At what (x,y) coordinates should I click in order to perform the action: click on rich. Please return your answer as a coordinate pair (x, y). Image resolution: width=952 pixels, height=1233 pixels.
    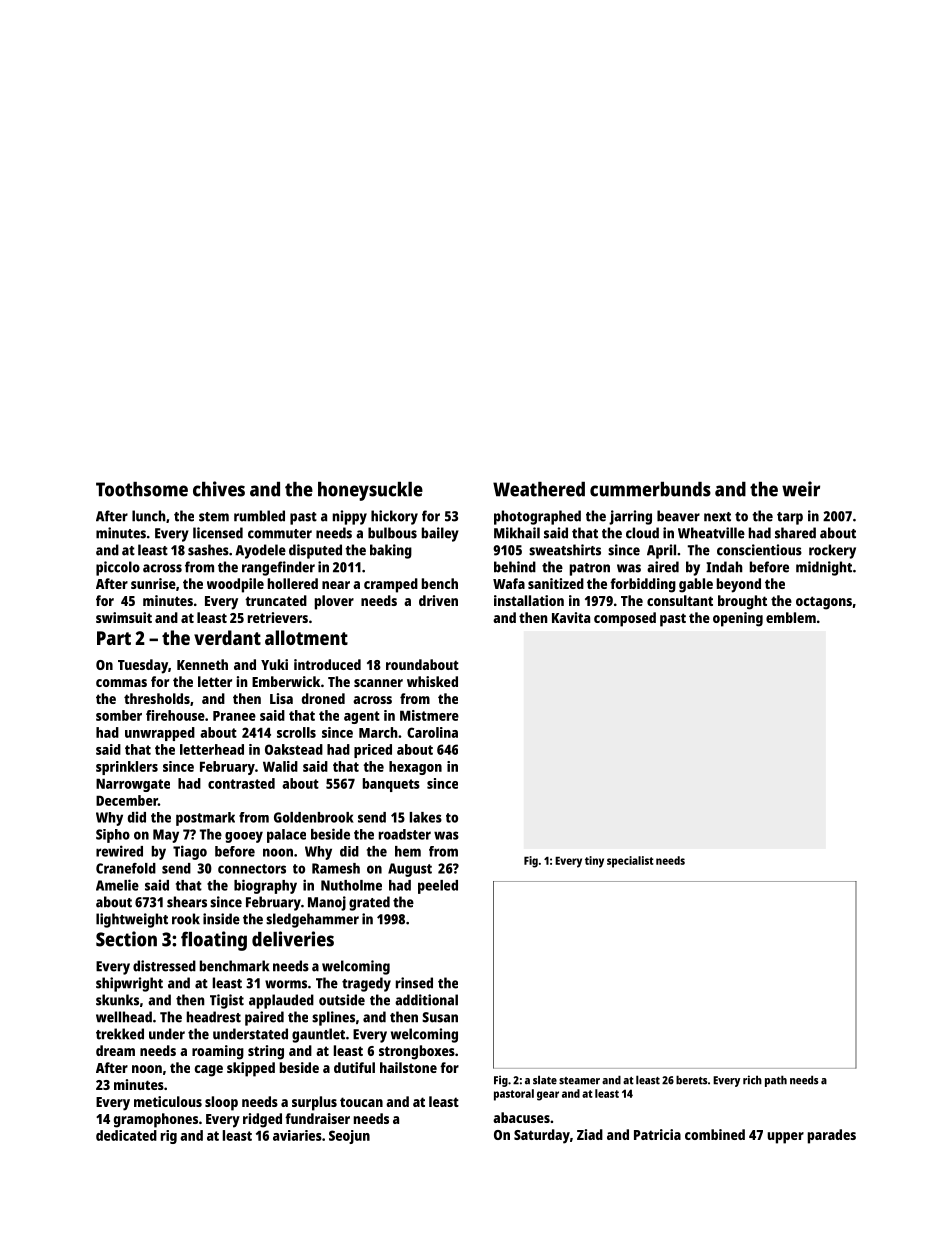
    Looking at the image, I should click on (752, 1080).
